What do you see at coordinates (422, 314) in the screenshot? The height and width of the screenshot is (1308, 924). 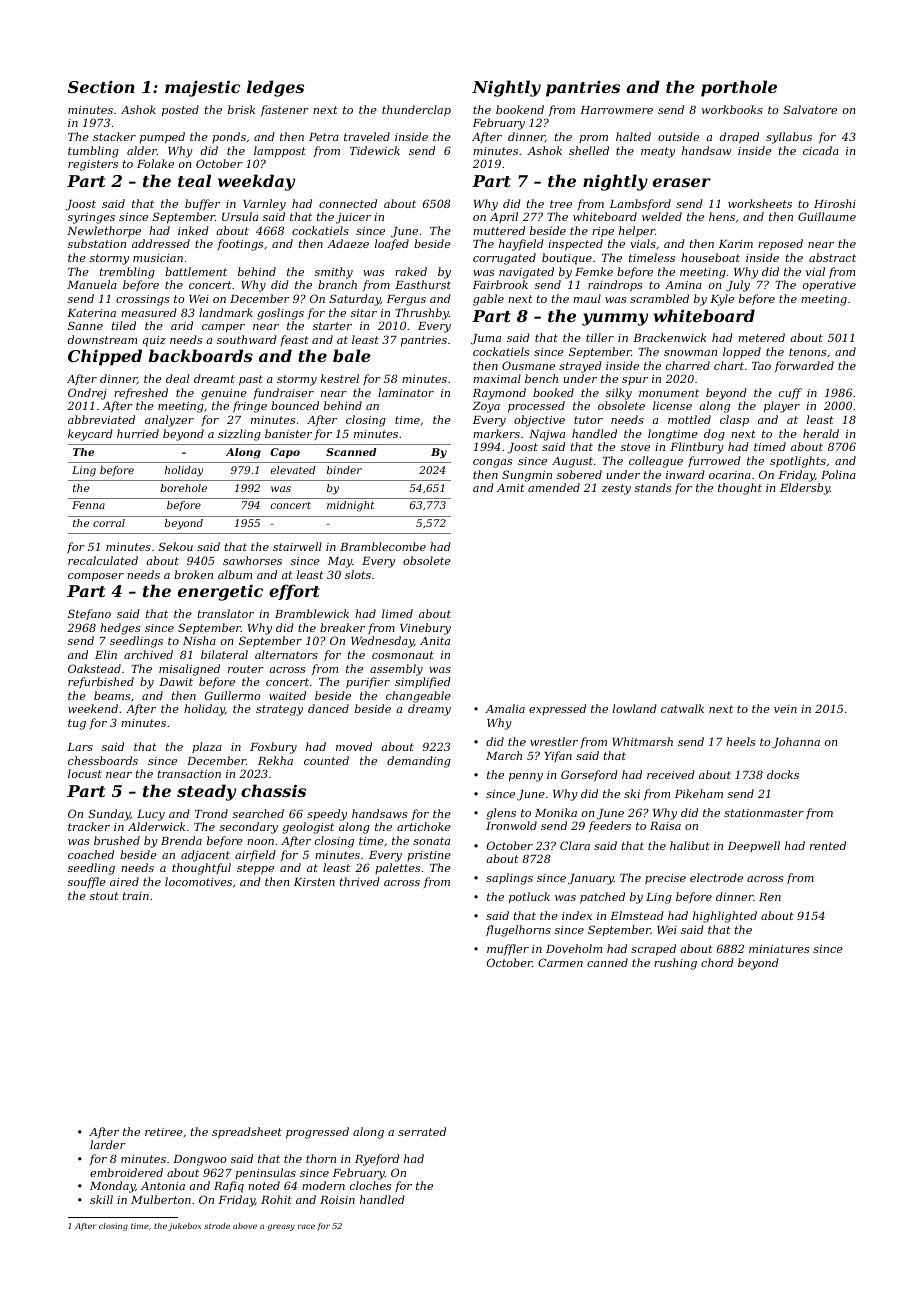 I see `Thrushby` at bounding box center [422, 314].
